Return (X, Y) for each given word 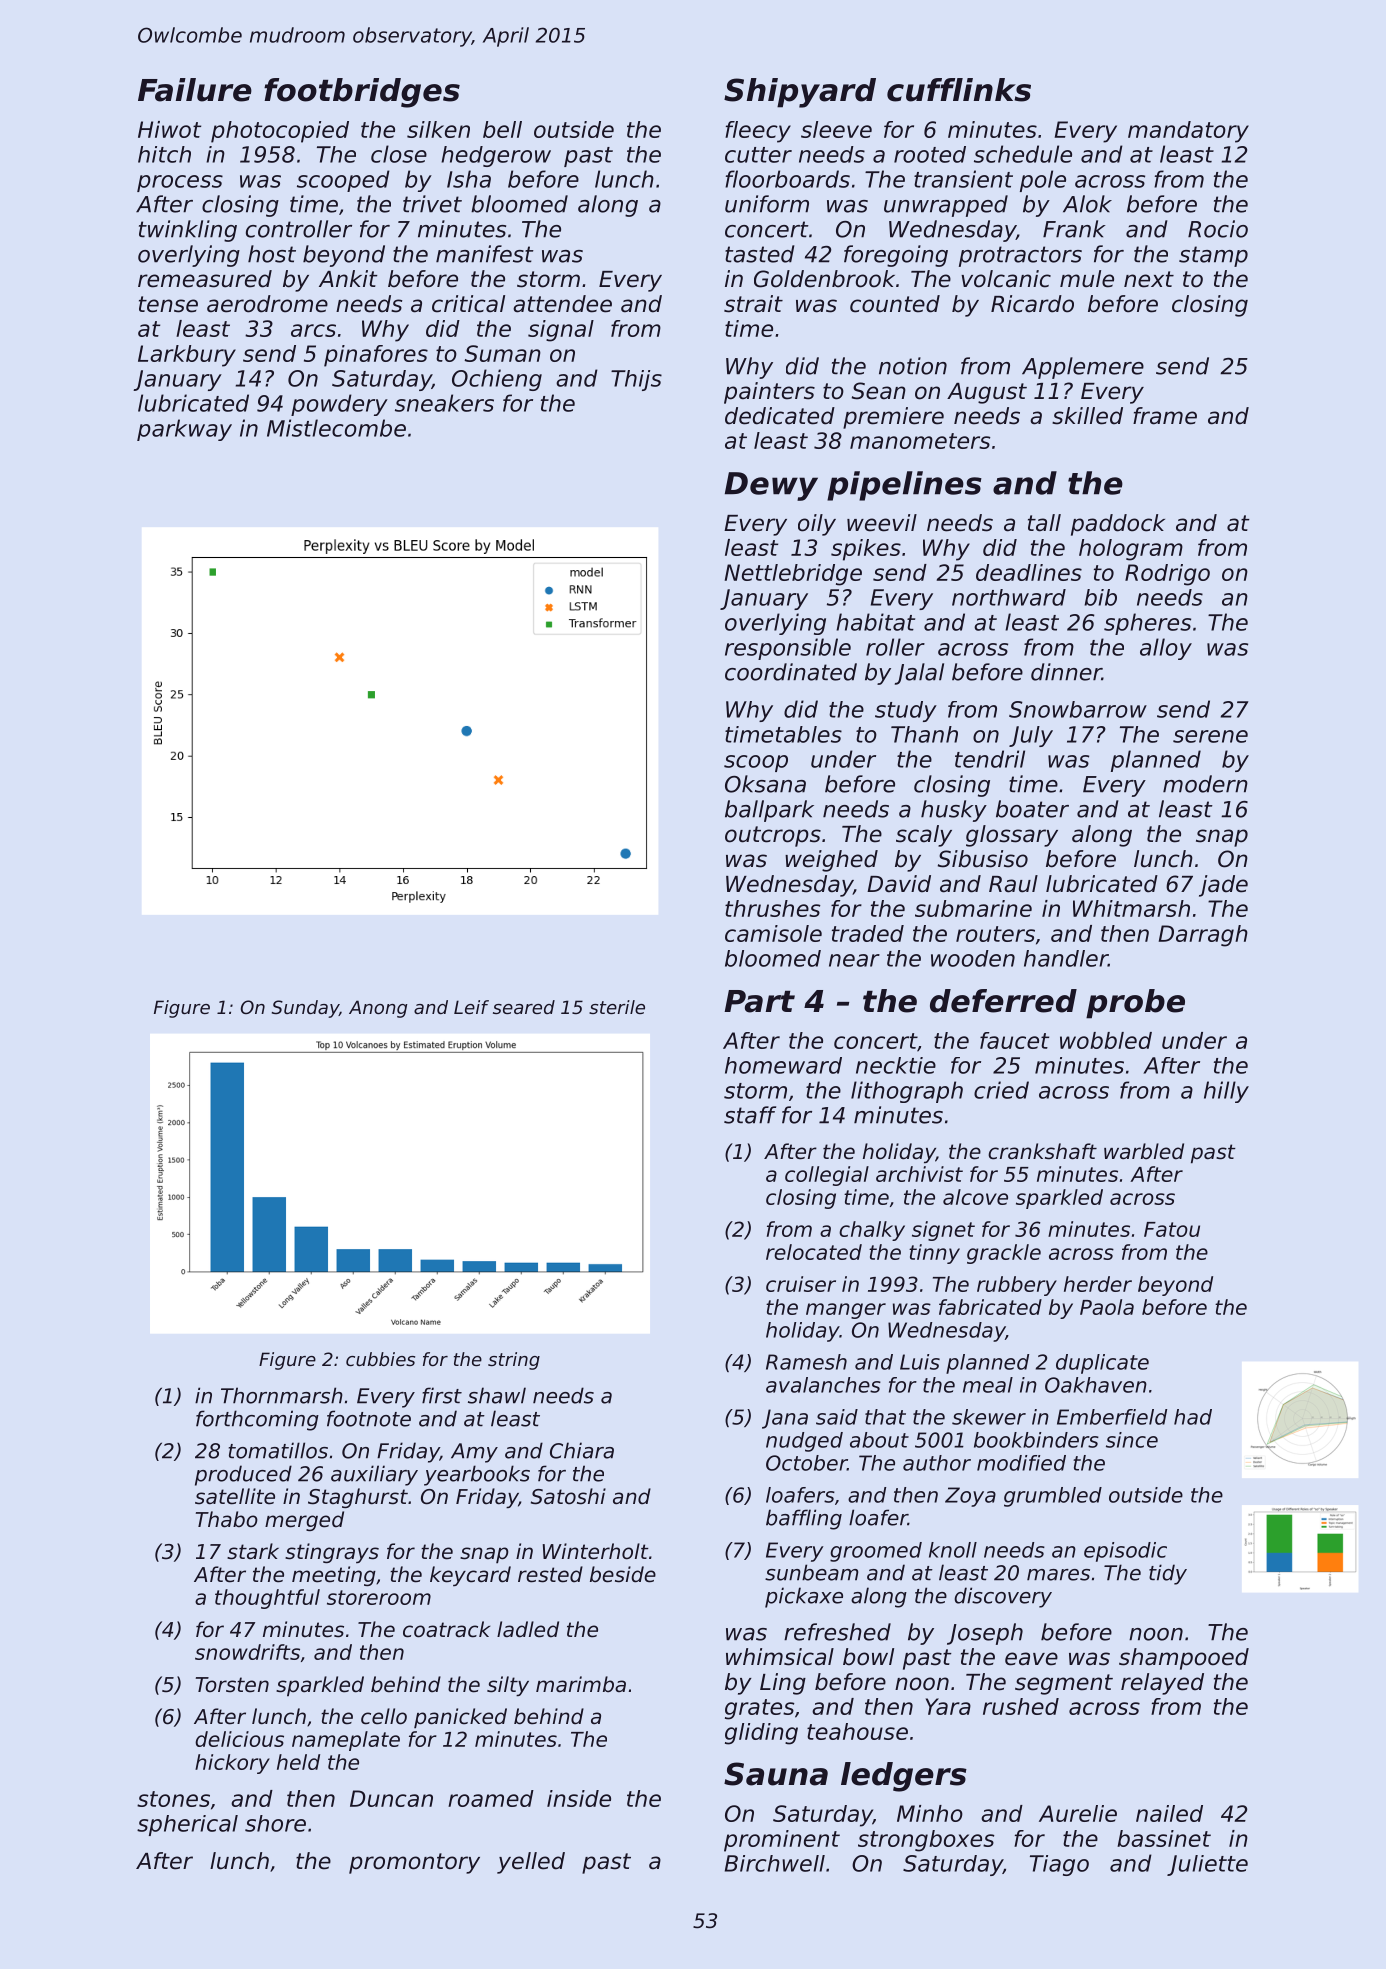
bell (502, 129)
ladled (528, 1629)
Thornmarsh (282, 1395)
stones (173, 1799)
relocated (814, 1252)
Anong (378, 1009)
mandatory (1188, 132)
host (272, 254)
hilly (1226, 1092)
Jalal (919, 674)
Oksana (765, 784)
